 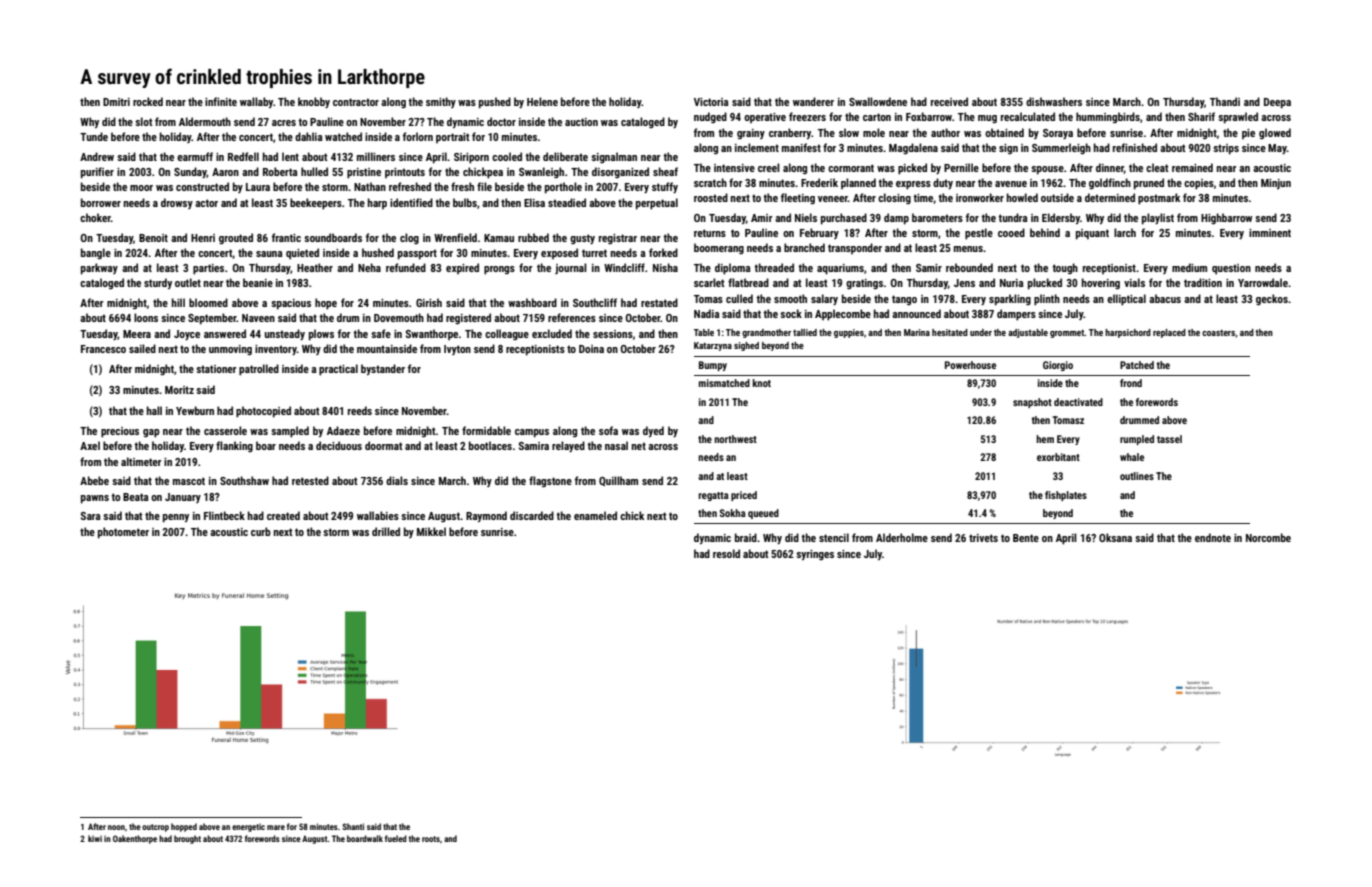 I want to click on Victoria, so click(x=711, y=102).
